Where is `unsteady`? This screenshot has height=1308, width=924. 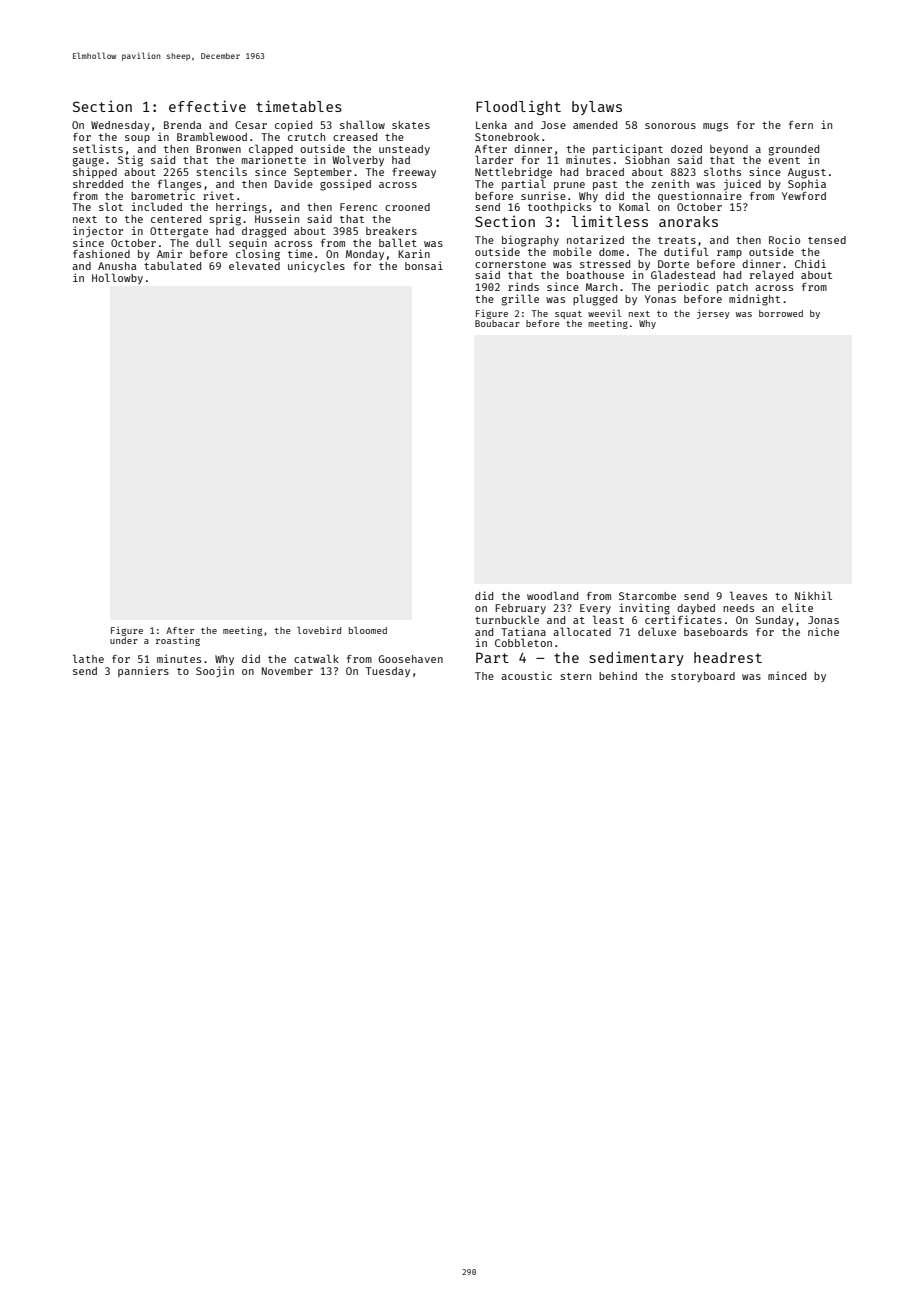 unsteady is located at coordinates (404, 150).
